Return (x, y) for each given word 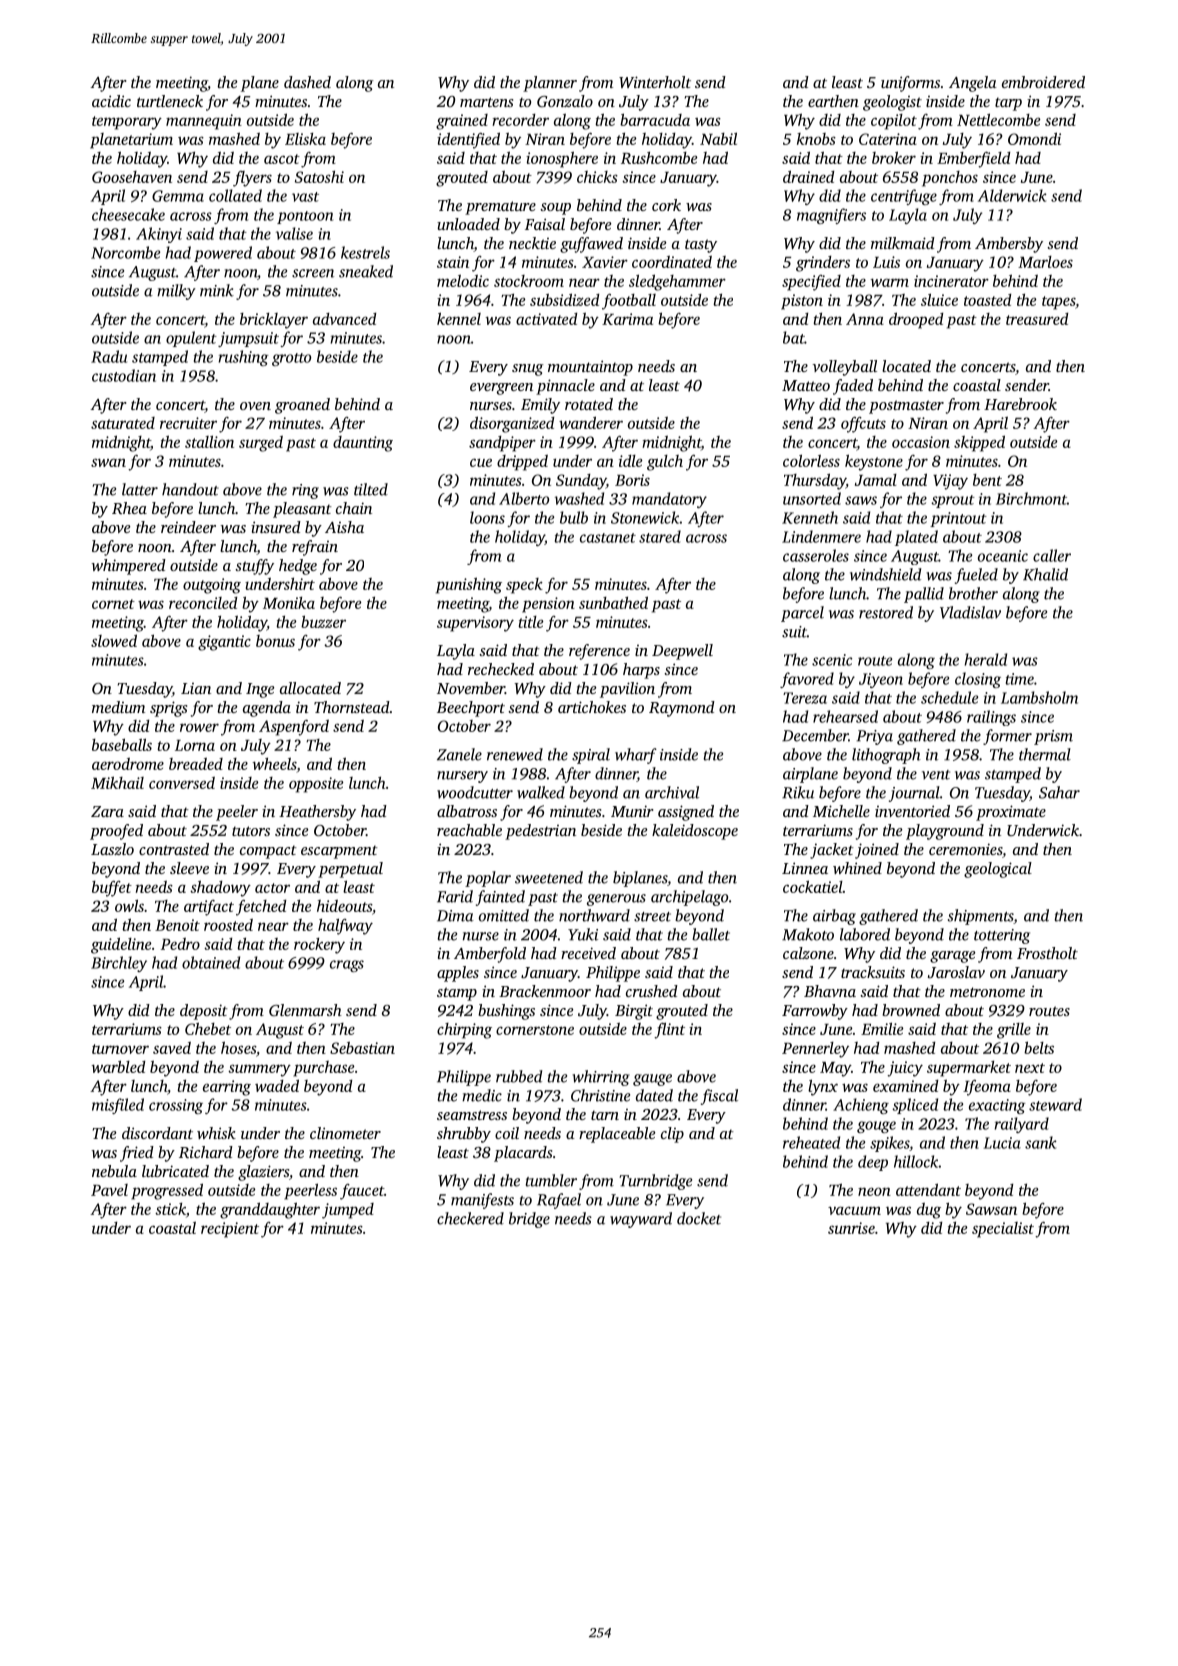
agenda (267, 709)
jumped (348, 1211)
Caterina (888, 139)
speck (524, 586)
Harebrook (1020, 404)
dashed (307, 82)
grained (462, 122)
